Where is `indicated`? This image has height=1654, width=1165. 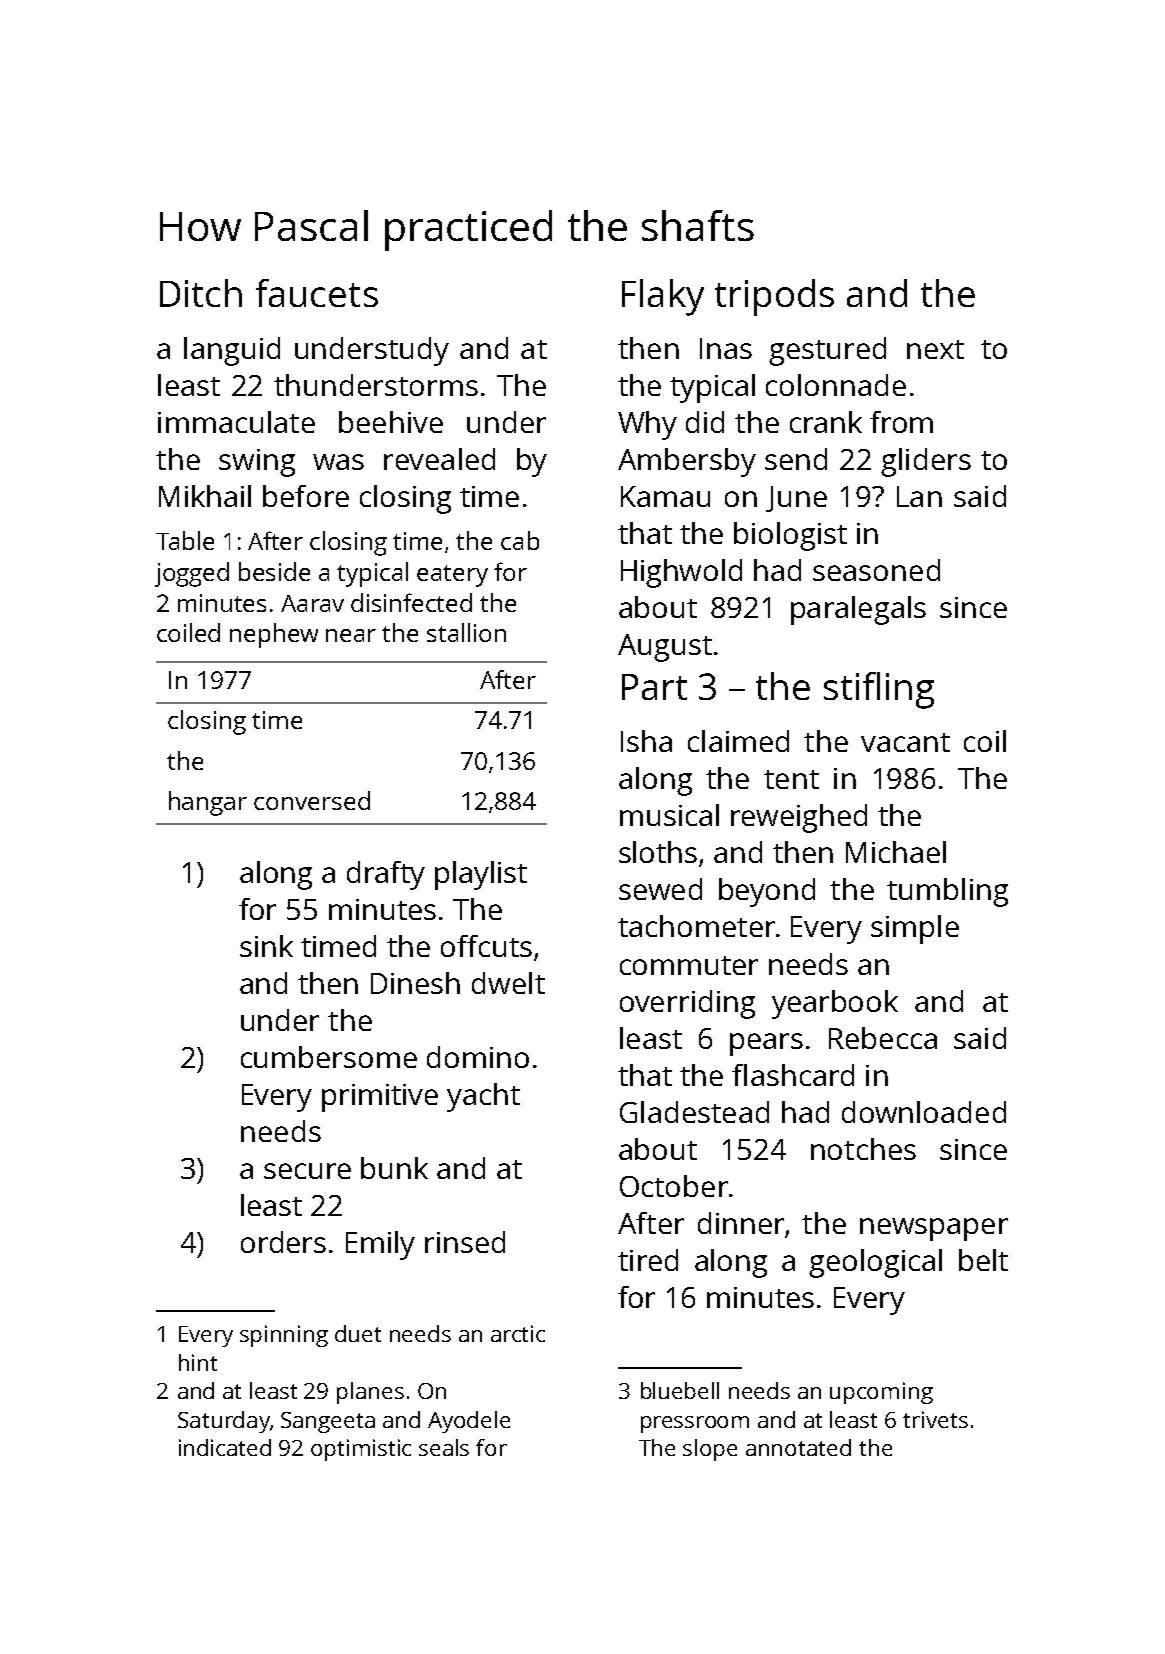 indicated is located at coordinates (225, 1447).
